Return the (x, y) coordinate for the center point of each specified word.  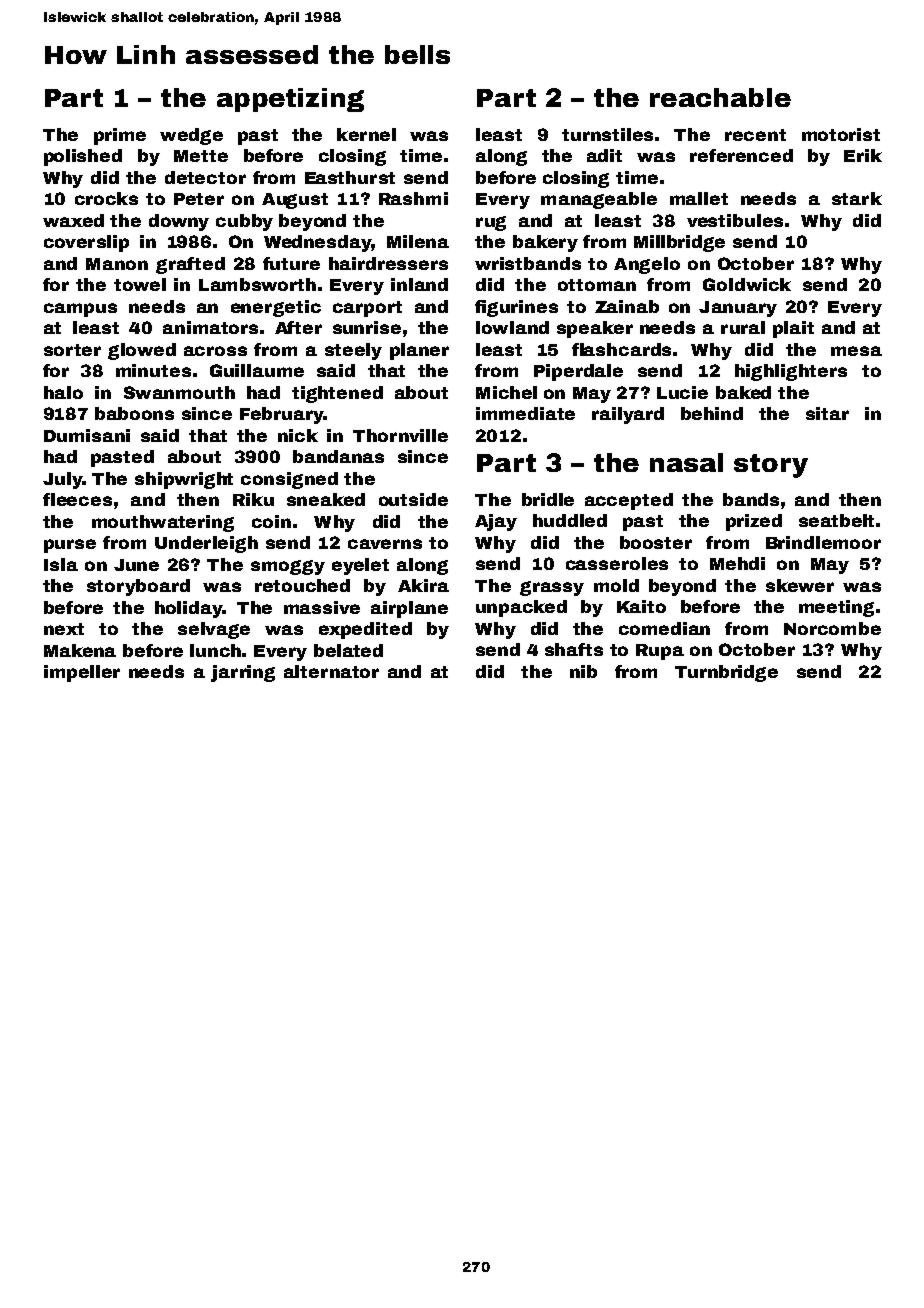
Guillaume (257, 370)
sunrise (367, 327)
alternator (331, 671)
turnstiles (607, 134)
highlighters (791, 372)
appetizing (290, 100)
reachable (720, 97)
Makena (80, 650)
